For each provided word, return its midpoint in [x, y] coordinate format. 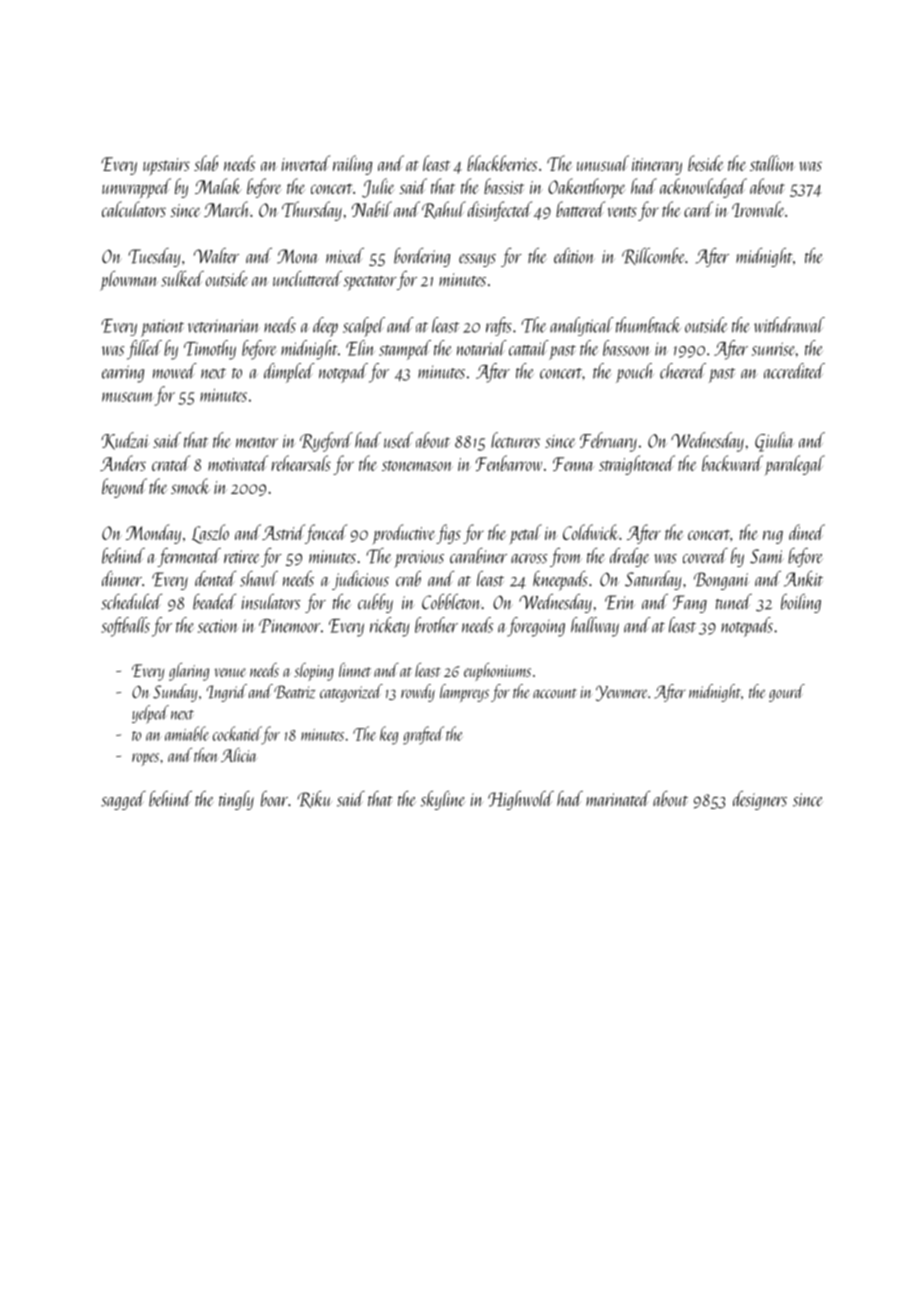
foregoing [536, 627]
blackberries [502, 163]
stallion [772, 163]
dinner [122, 578]
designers [760, 800]
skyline [443, 800]
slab [206, 163]
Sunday [175, 693]
